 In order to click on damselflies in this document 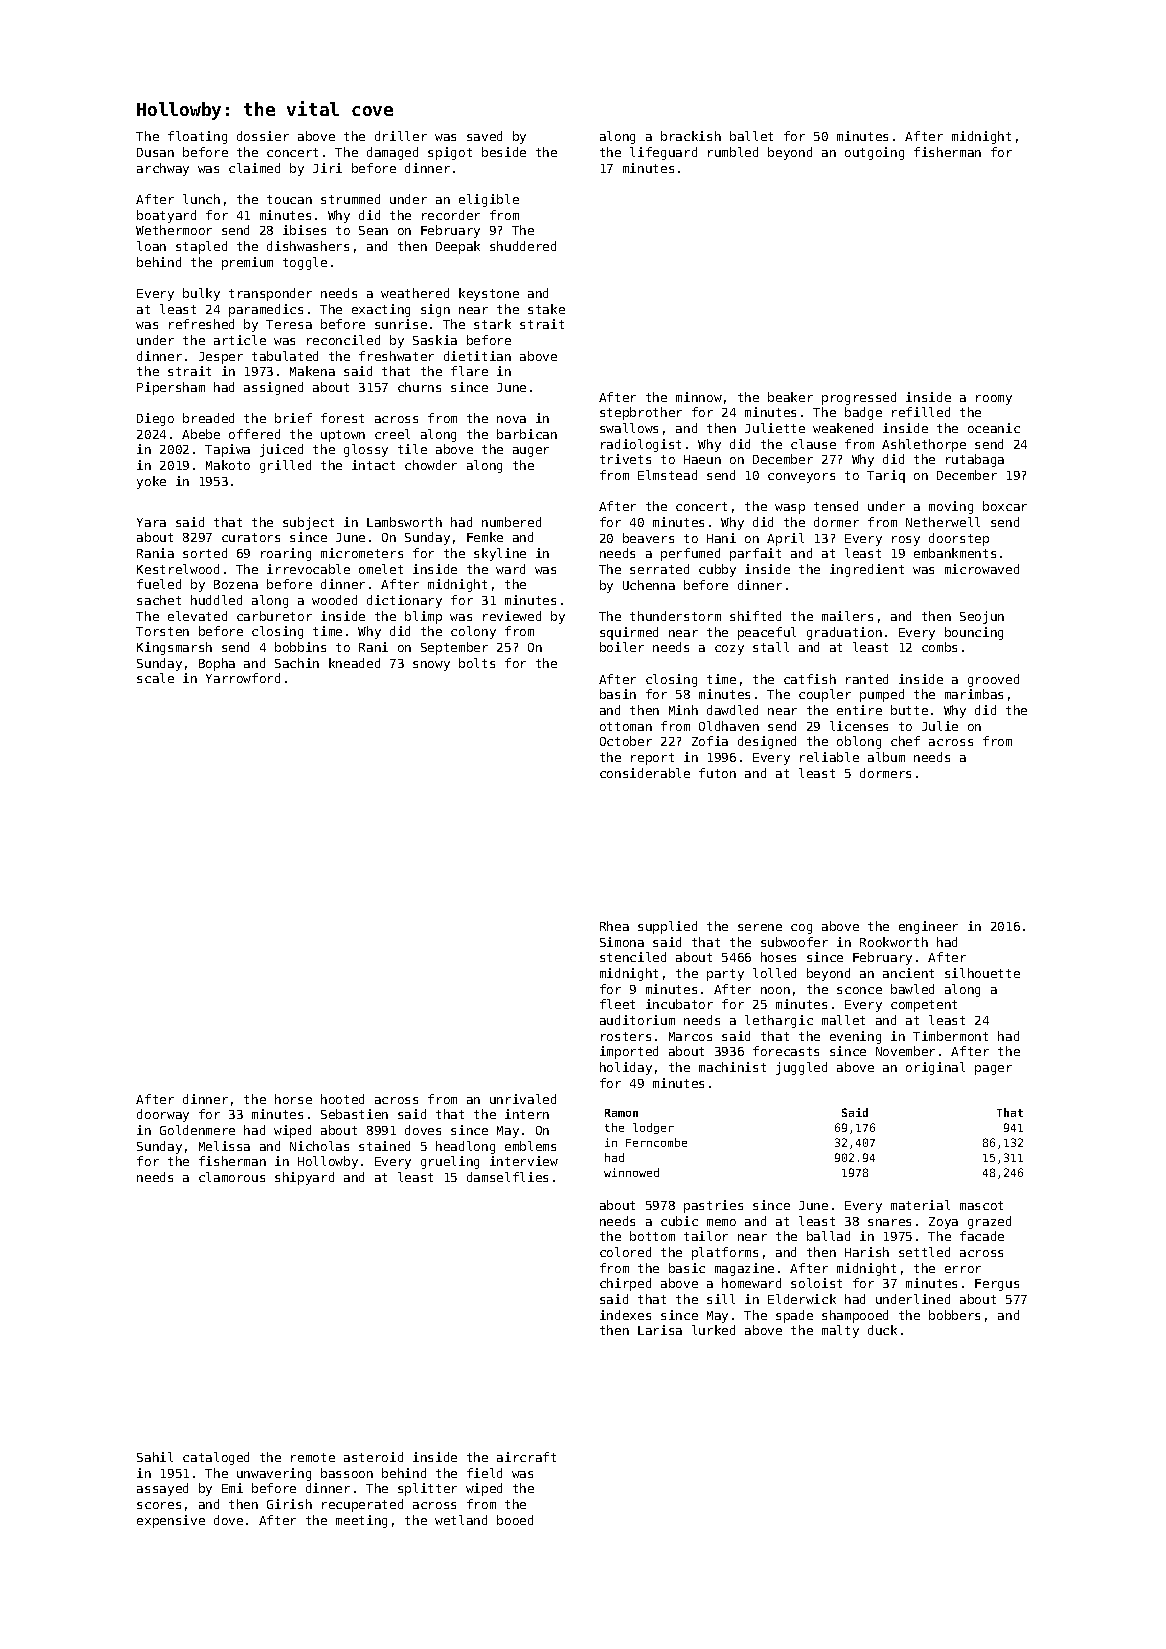, I will do `click(507, 1177)`.
